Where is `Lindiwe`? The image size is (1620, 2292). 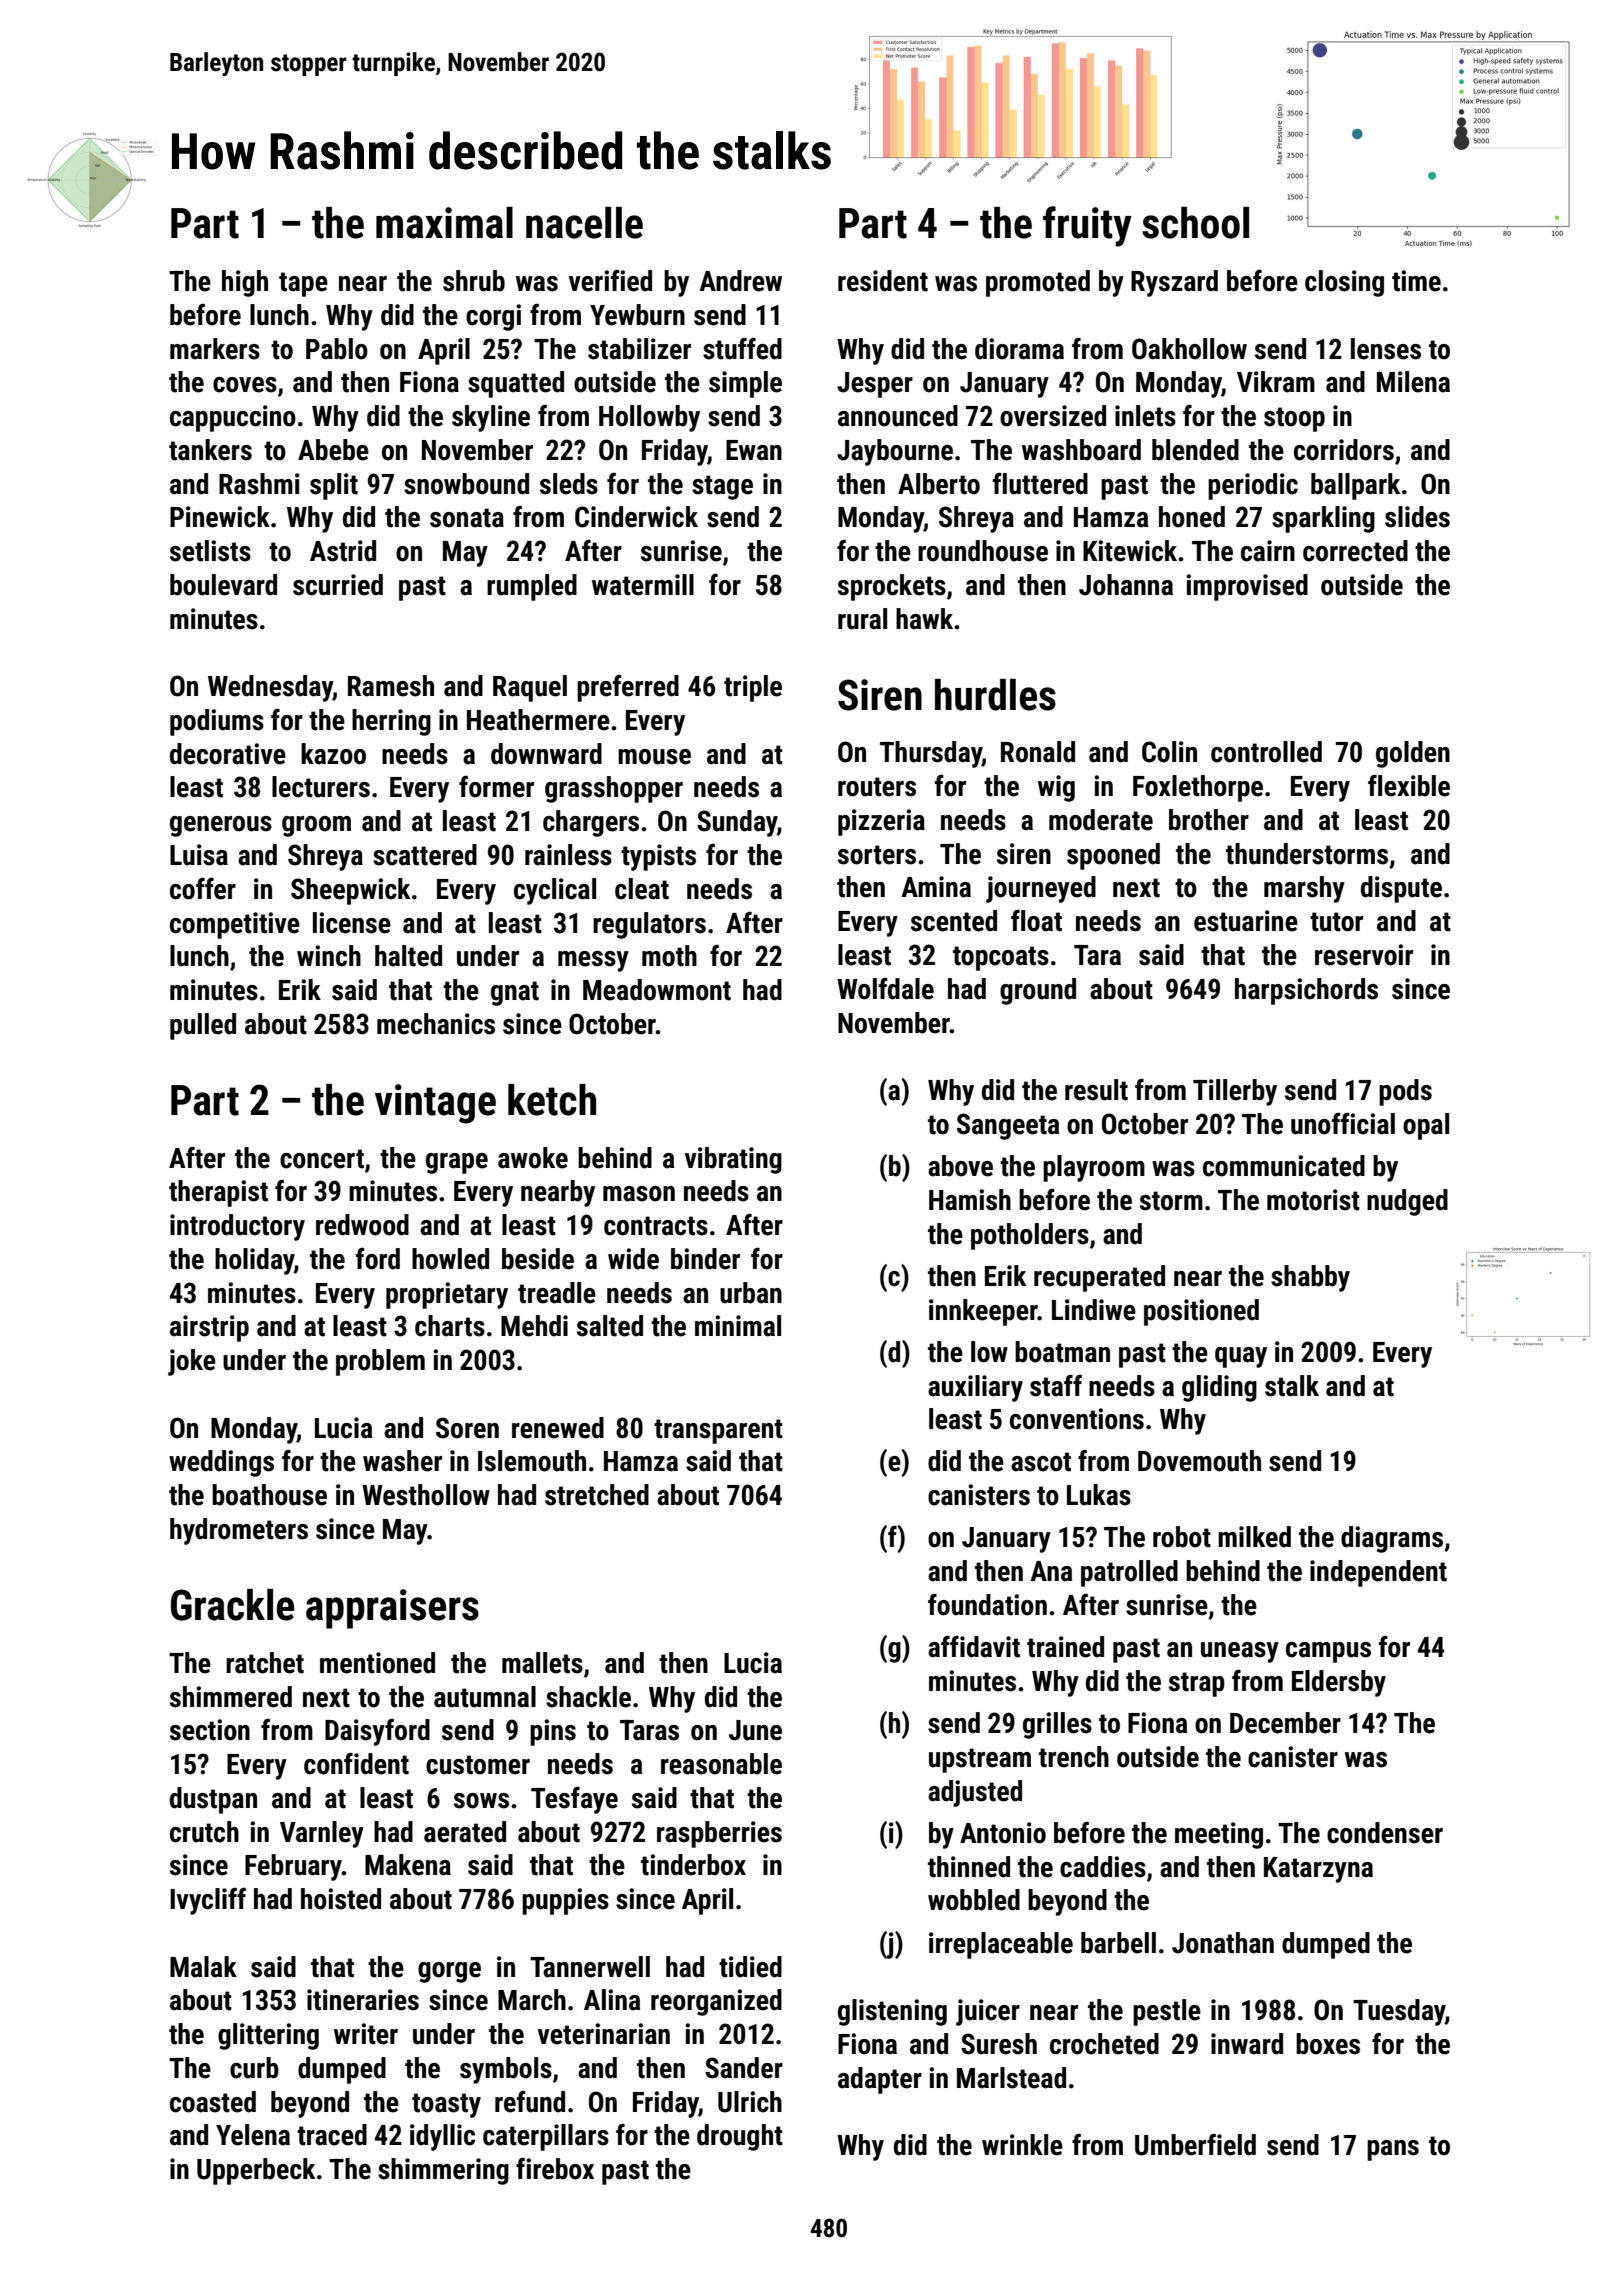 Lindiwe is located at coordinates (1094, 1310).
